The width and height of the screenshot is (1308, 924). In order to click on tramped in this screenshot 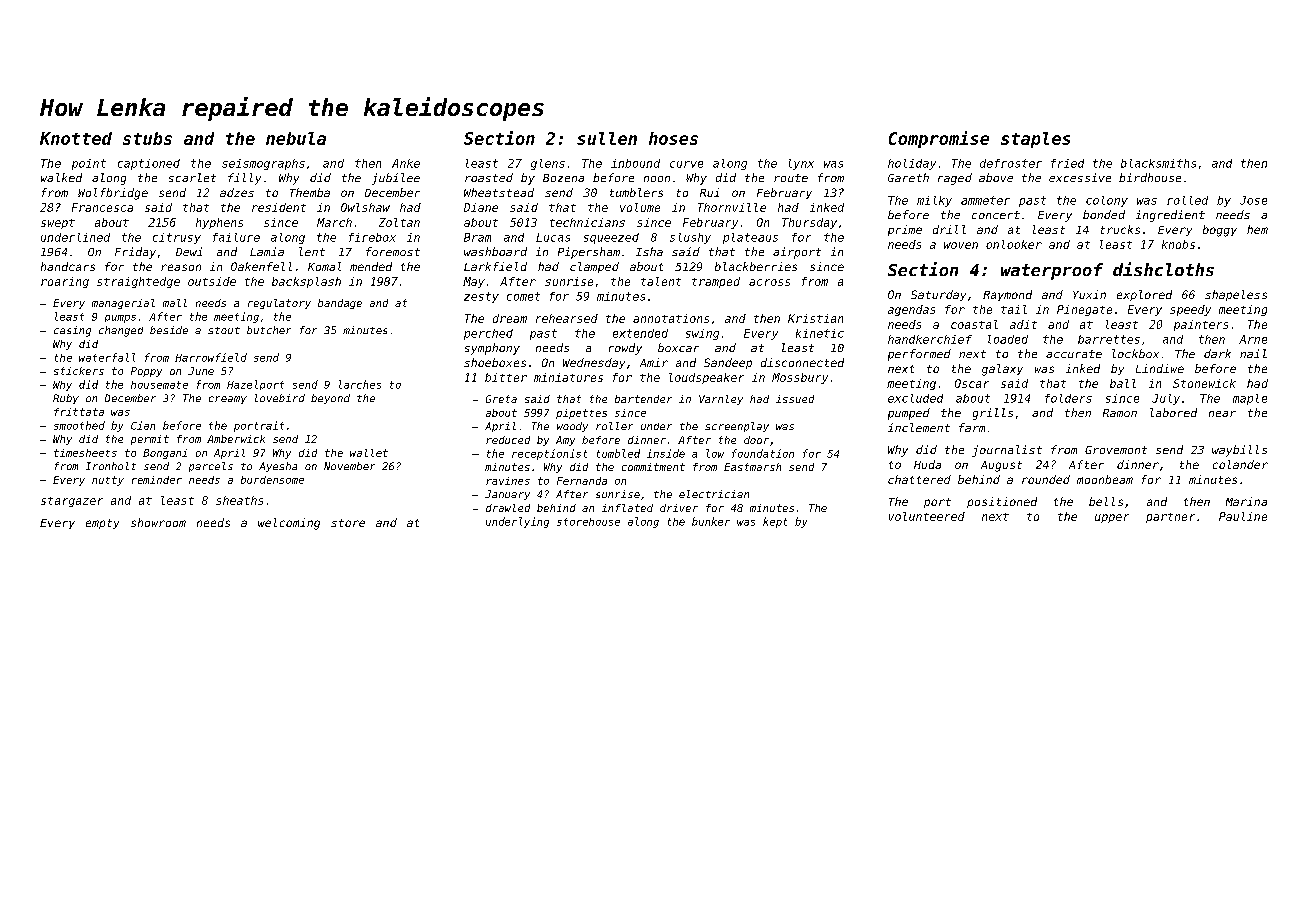, I will do `click(716, 282)`.
